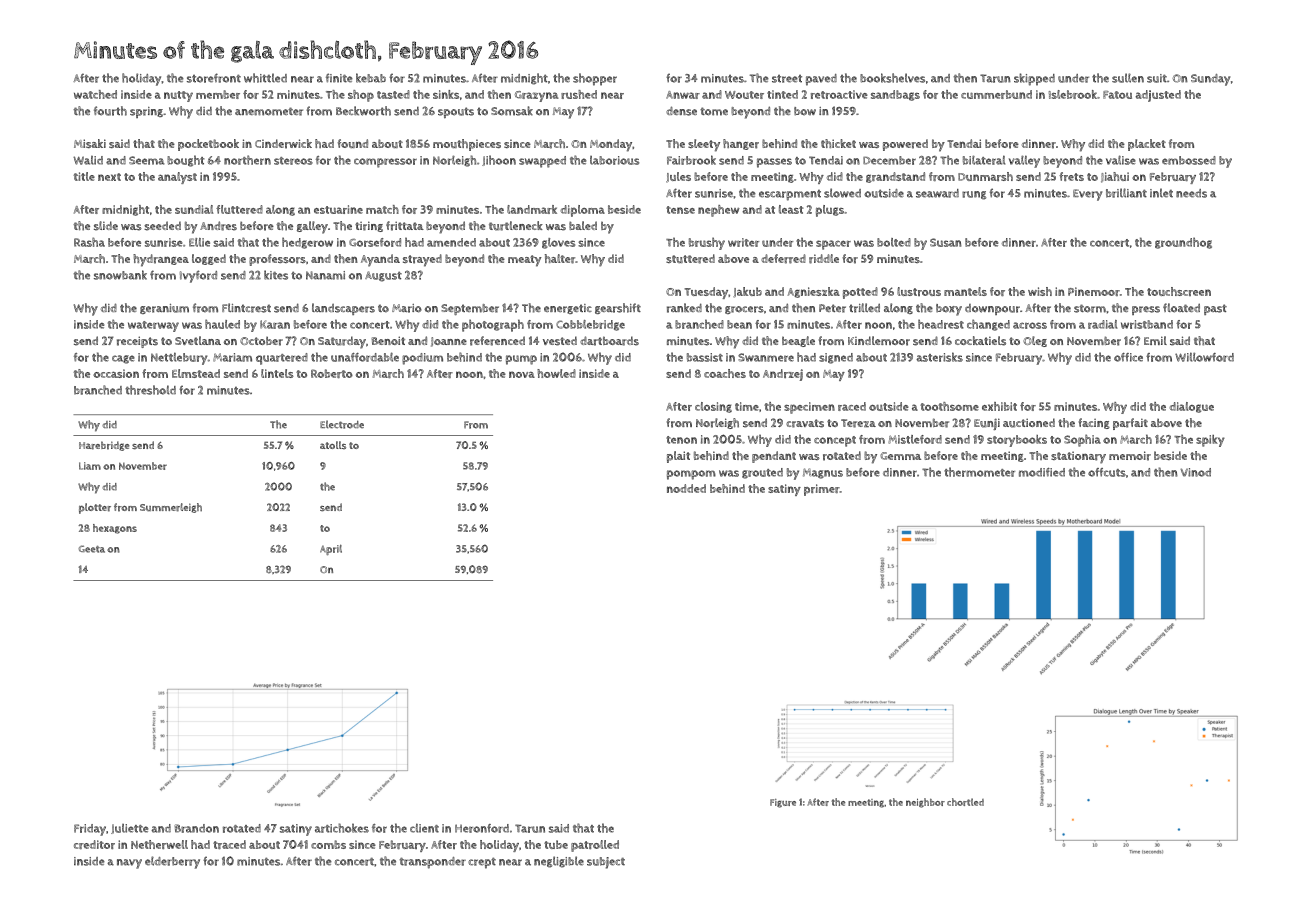 Image resolution: width=1308 pixels, height=924 pixels. What do you see at coordinates (265, 78) in the page?
I see `whittled` at bounding box center [265, 78].
